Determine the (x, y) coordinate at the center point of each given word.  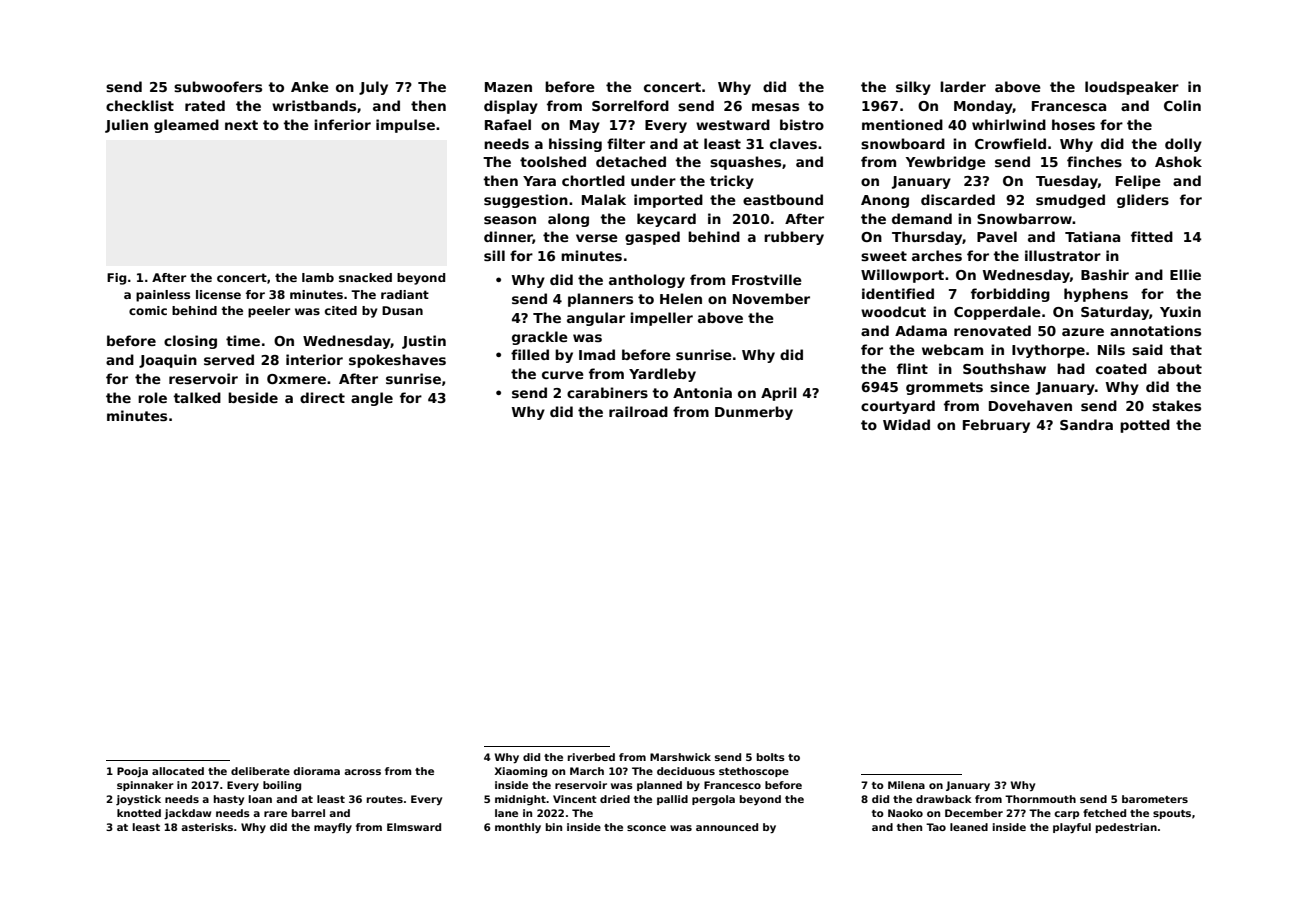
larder (963, 86)
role (152, 397)
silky (913, 88)
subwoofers (218, 86)
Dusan (402, 310)
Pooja (132, 772)
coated (1121, 368)
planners (600, 300)
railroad (638, 411)
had (1071, 368)
